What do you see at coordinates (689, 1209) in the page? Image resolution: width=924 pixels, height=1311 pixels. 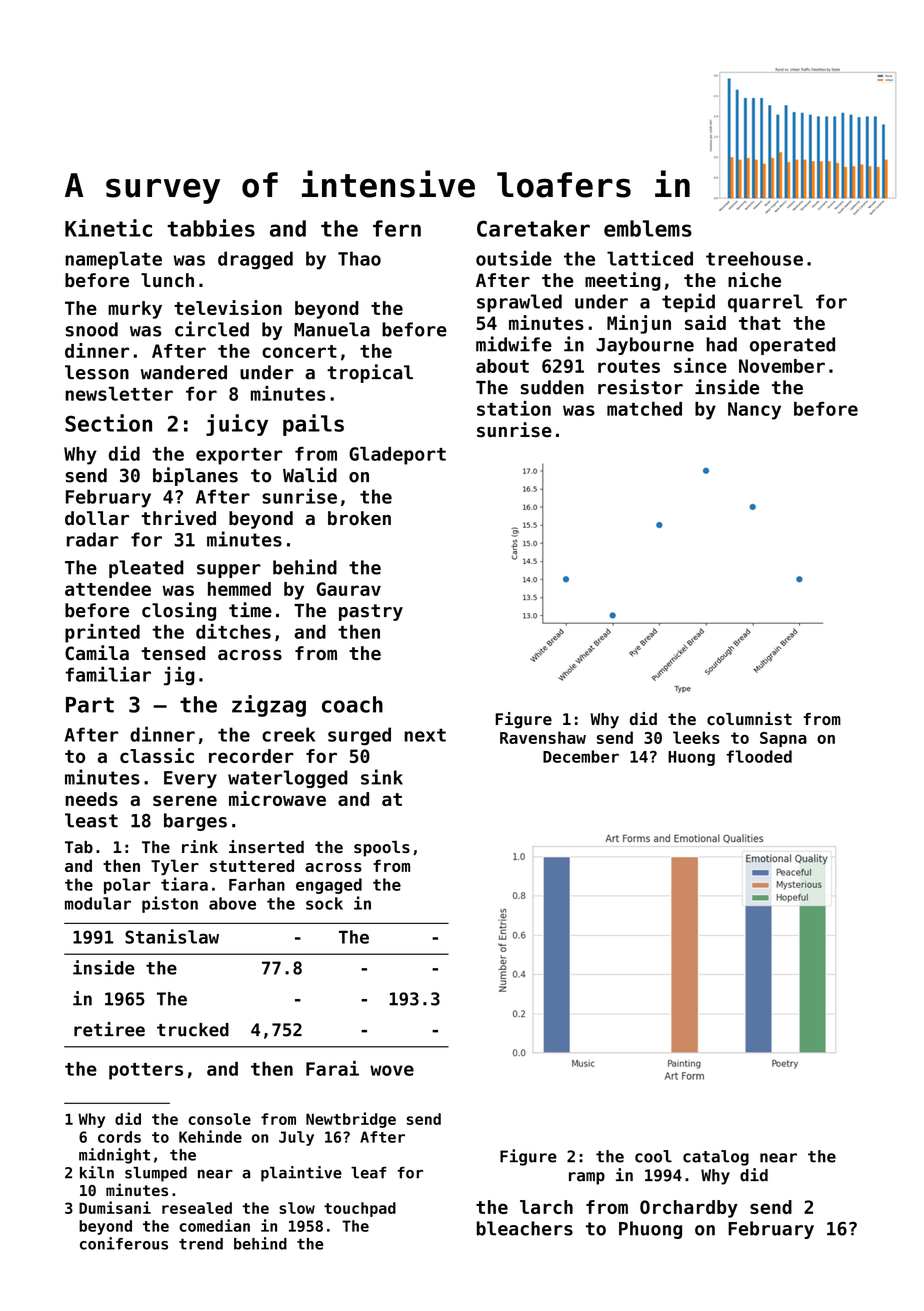 I see `Orchardby` at bounding box center [689, 1209].
